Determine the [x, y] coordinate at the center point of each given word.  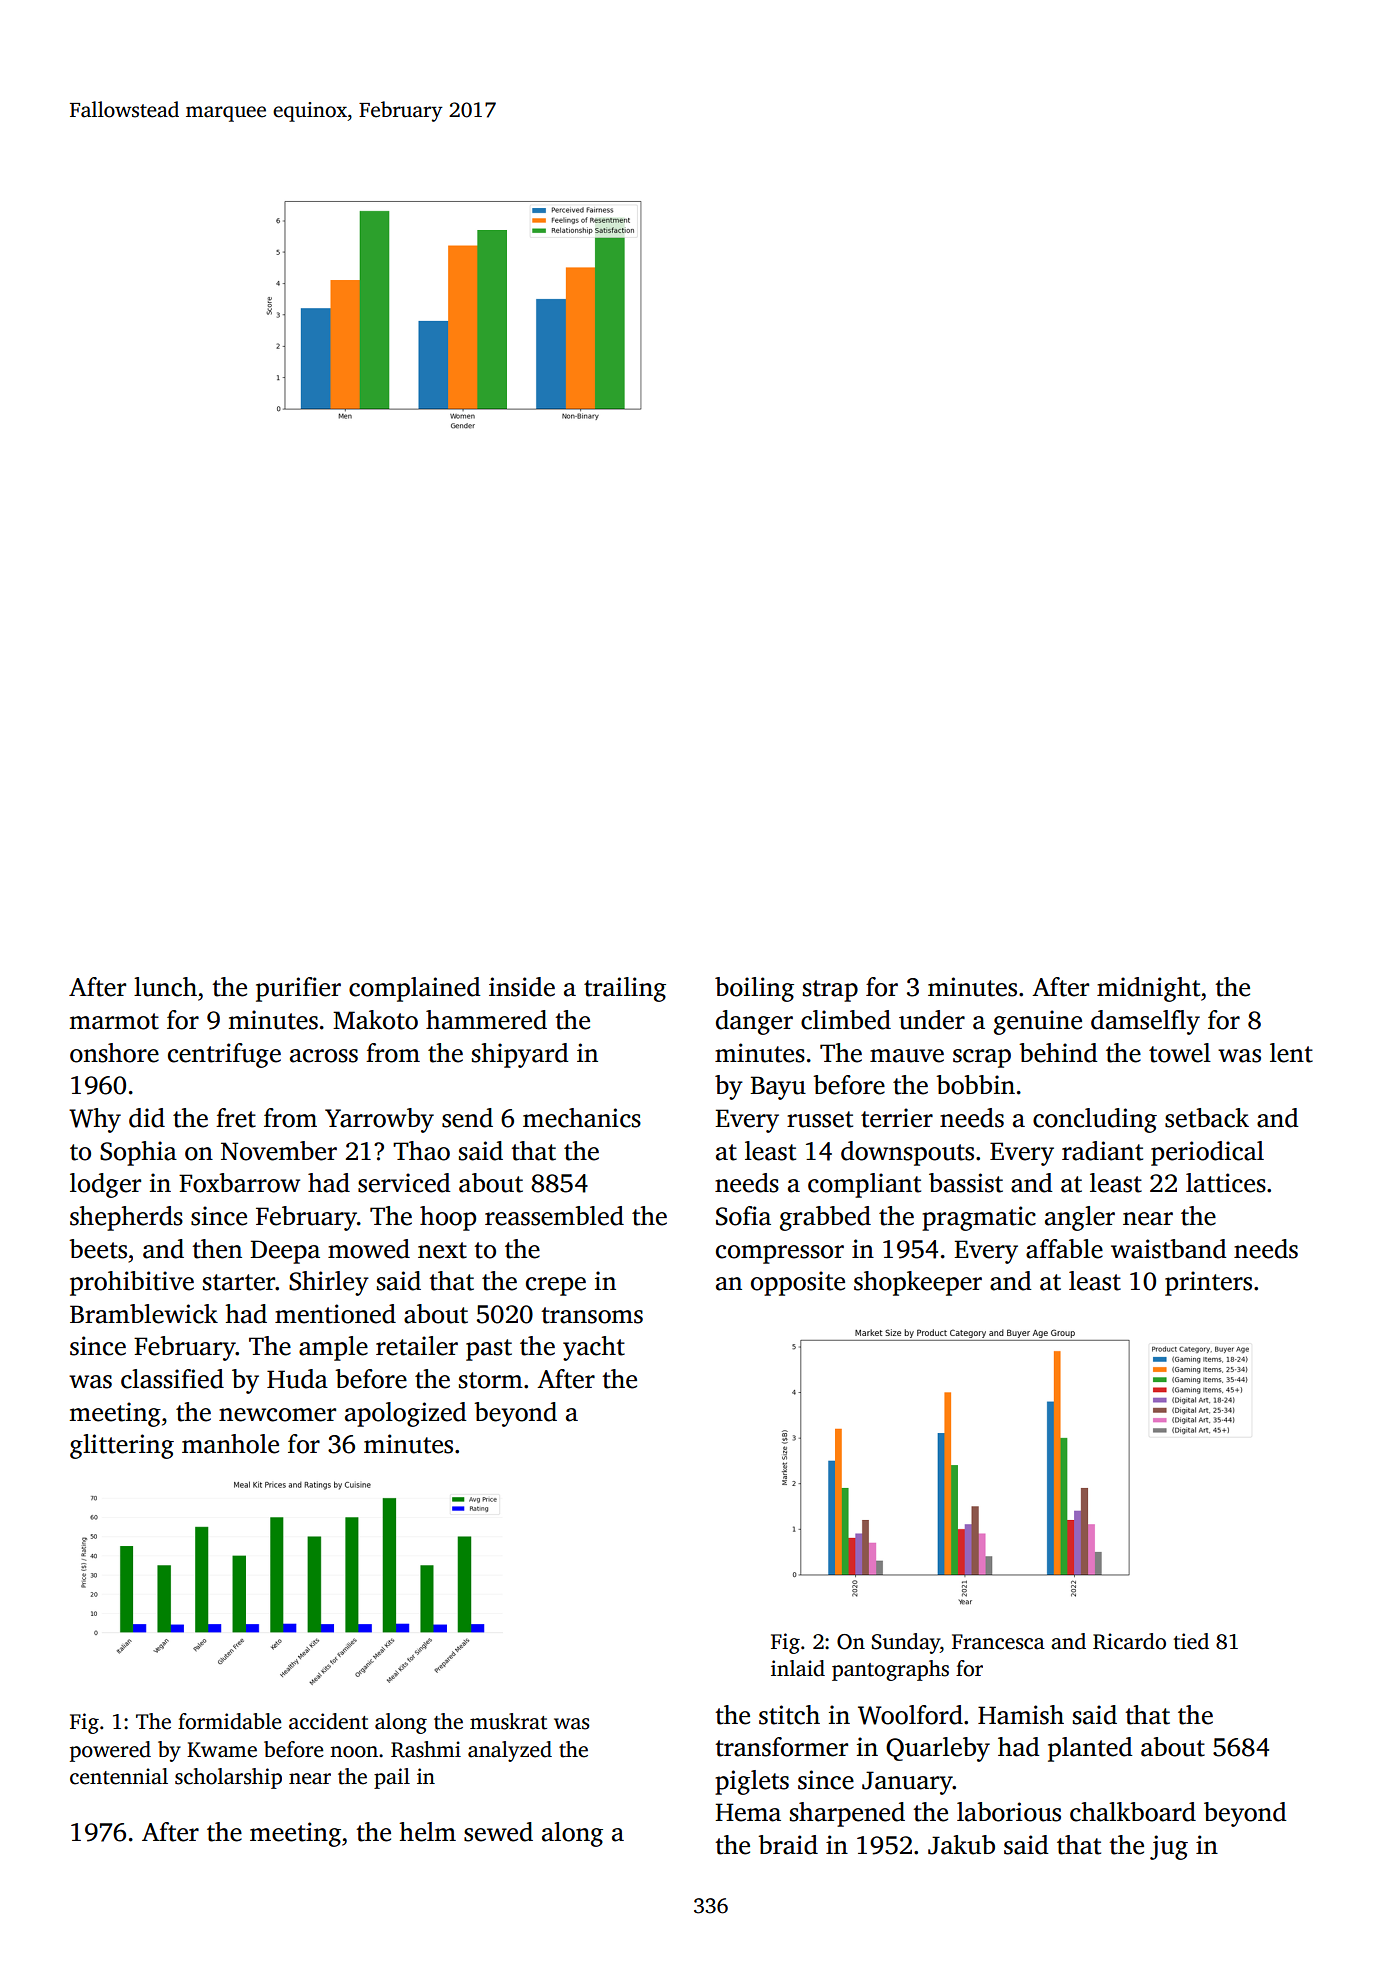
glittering [122, 1446]
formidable [230, 1721]
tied [1191, 1641]
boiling [754, 989]
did [147, 1118]
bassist [966, 1183]
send [467, 1118]
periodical [1207, 1153]
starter [239, 1282]
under [932, 1020]
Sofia [743, 1216]
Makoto [375, 1020]
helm [428, 1832]
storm [491, 1380]
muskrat [508, 1721]
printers [1208, 1283]
